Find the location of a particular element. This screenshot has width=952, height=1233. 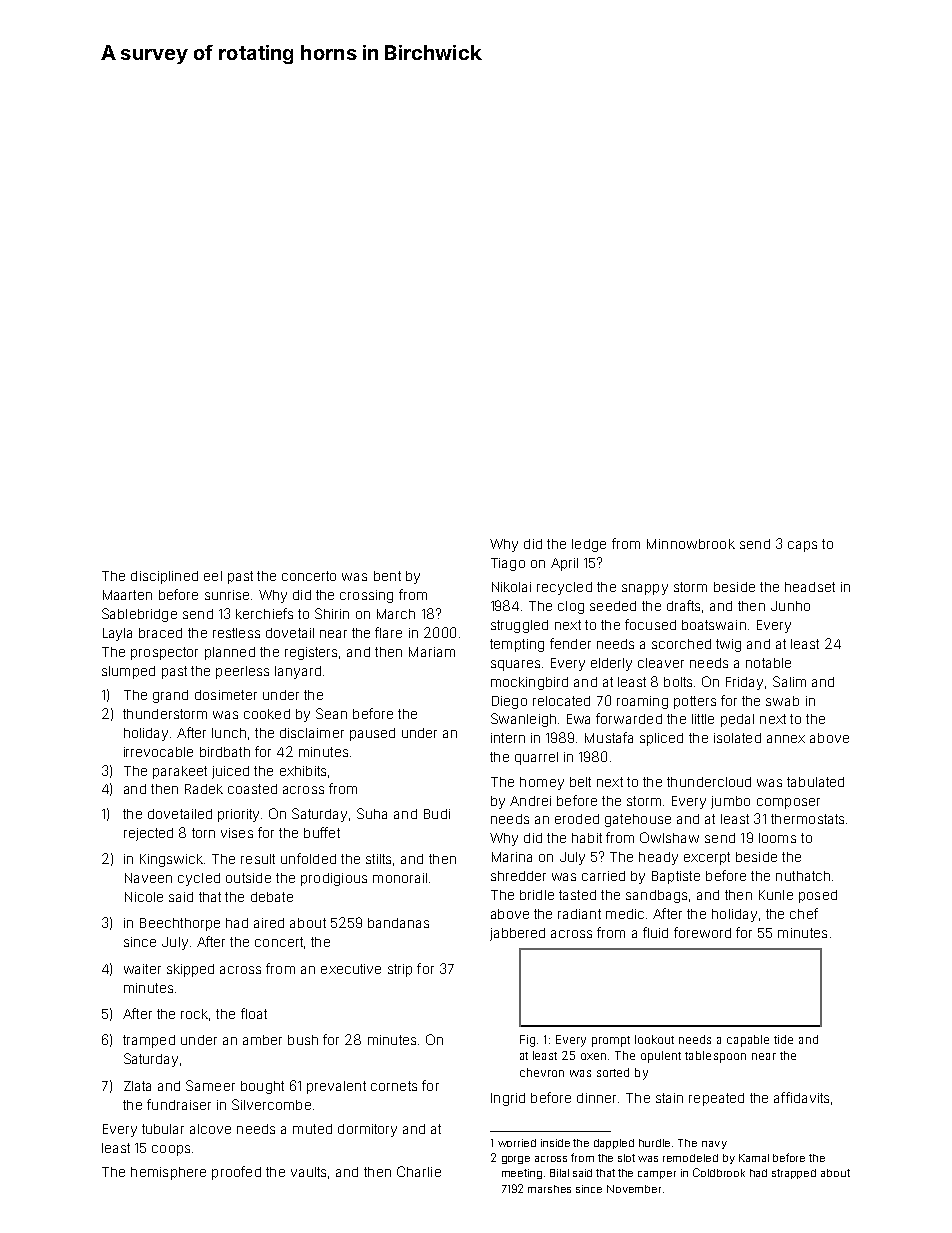

lookout is located at coordinates (654, 1039).
